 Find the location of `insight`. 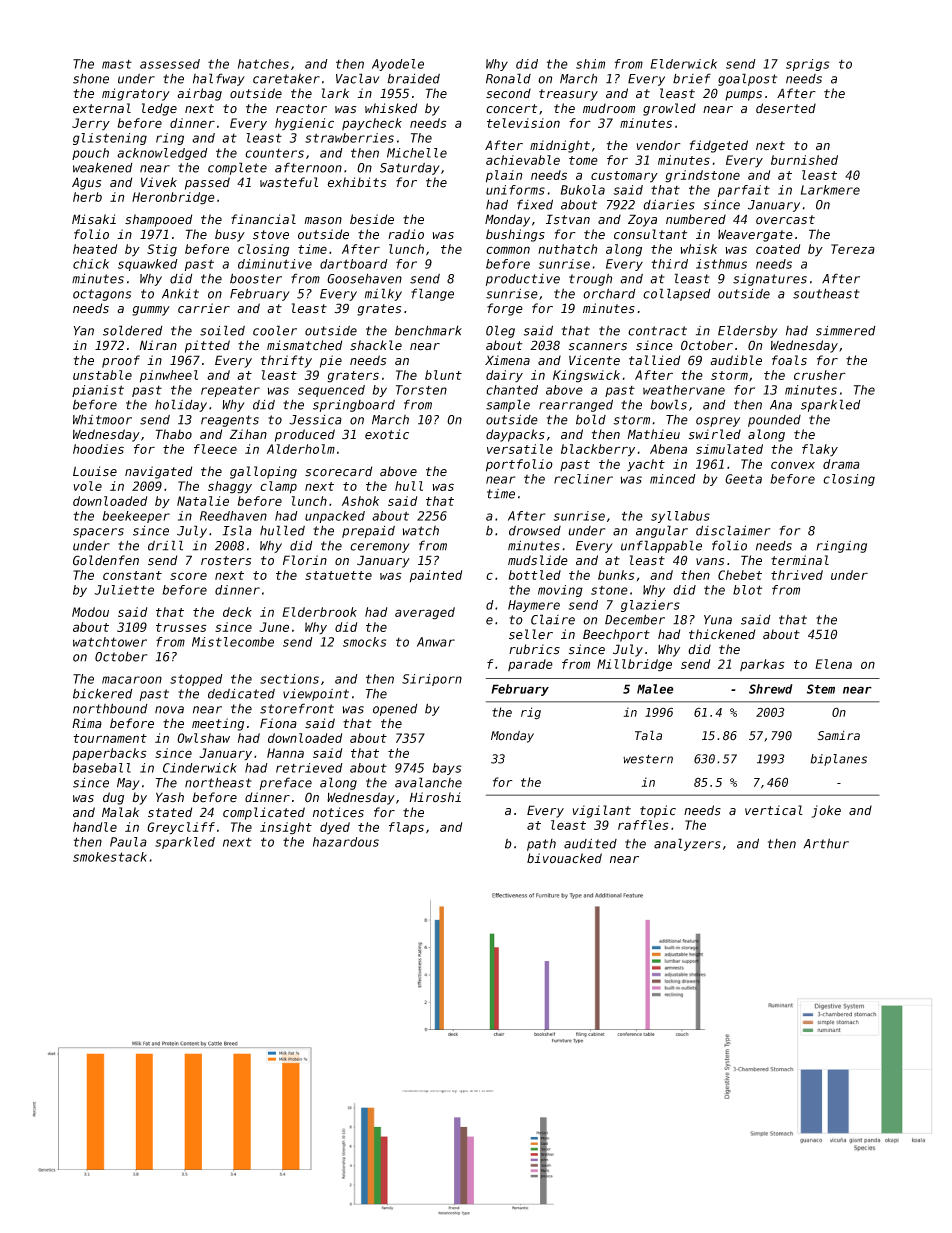

insight is located at coordinates (286, 828).
